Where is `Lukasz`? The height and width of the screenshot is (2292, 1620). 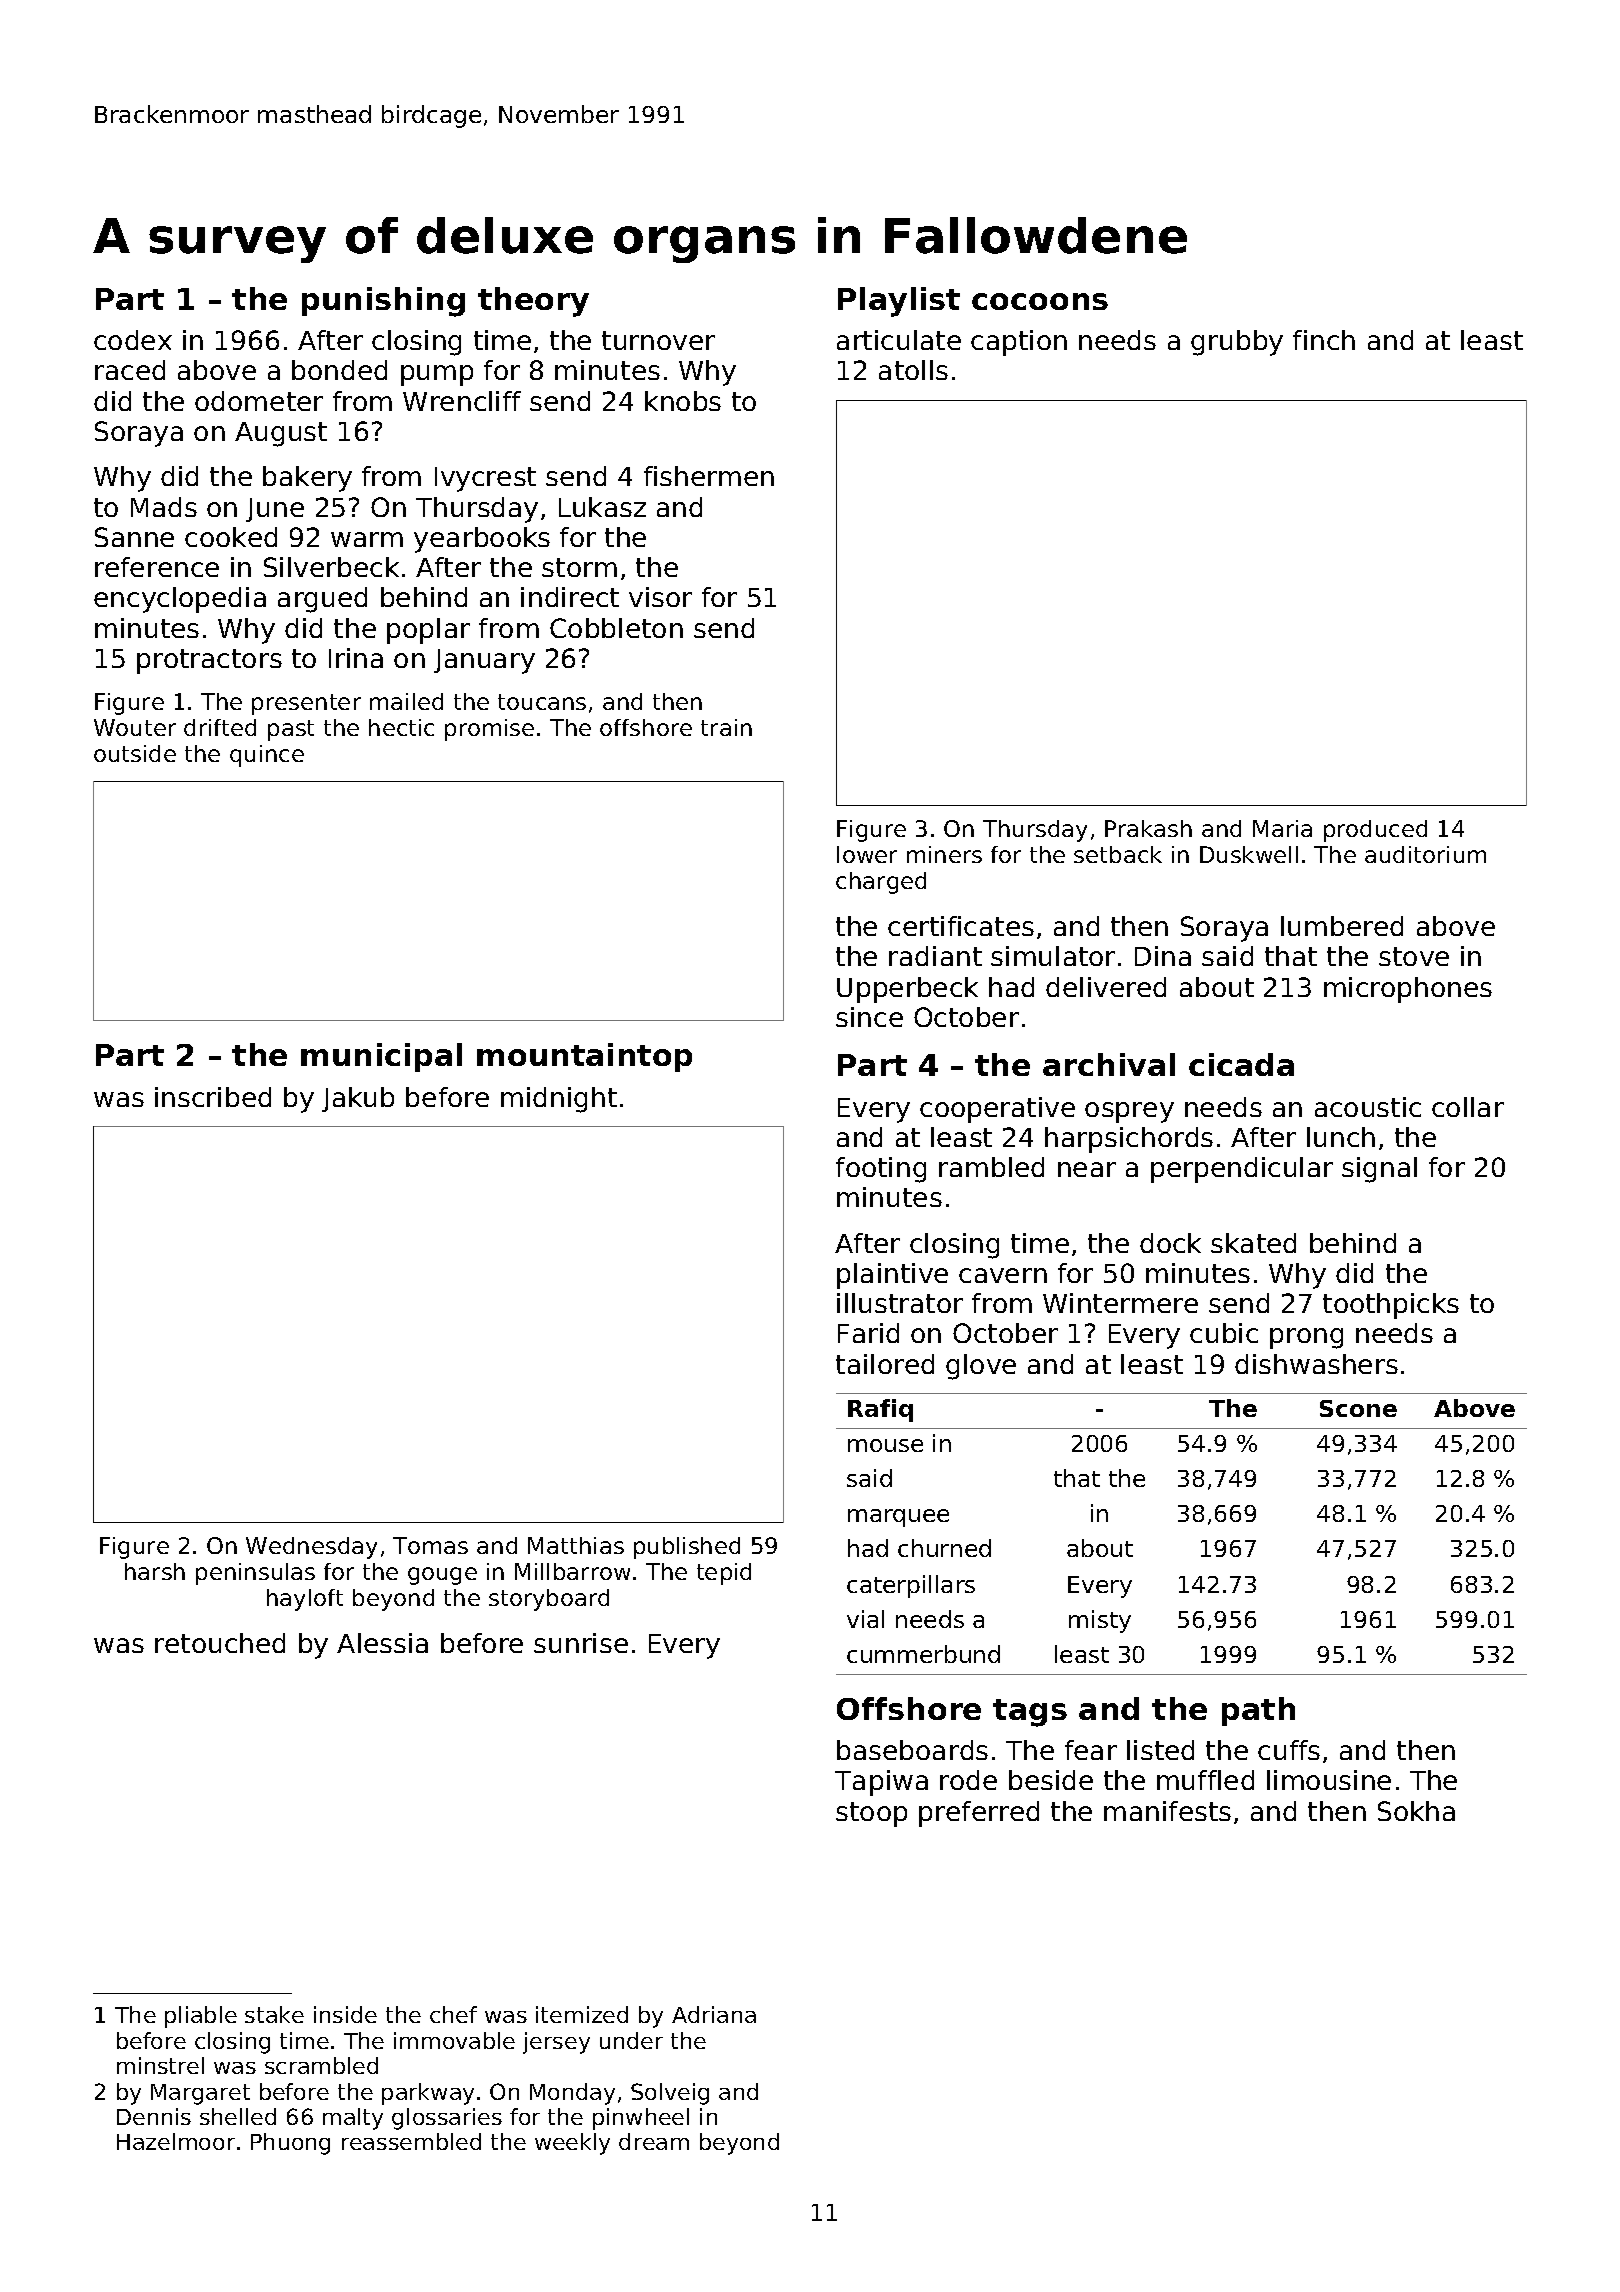 Lukasz is located at coordinates (602, 507).
